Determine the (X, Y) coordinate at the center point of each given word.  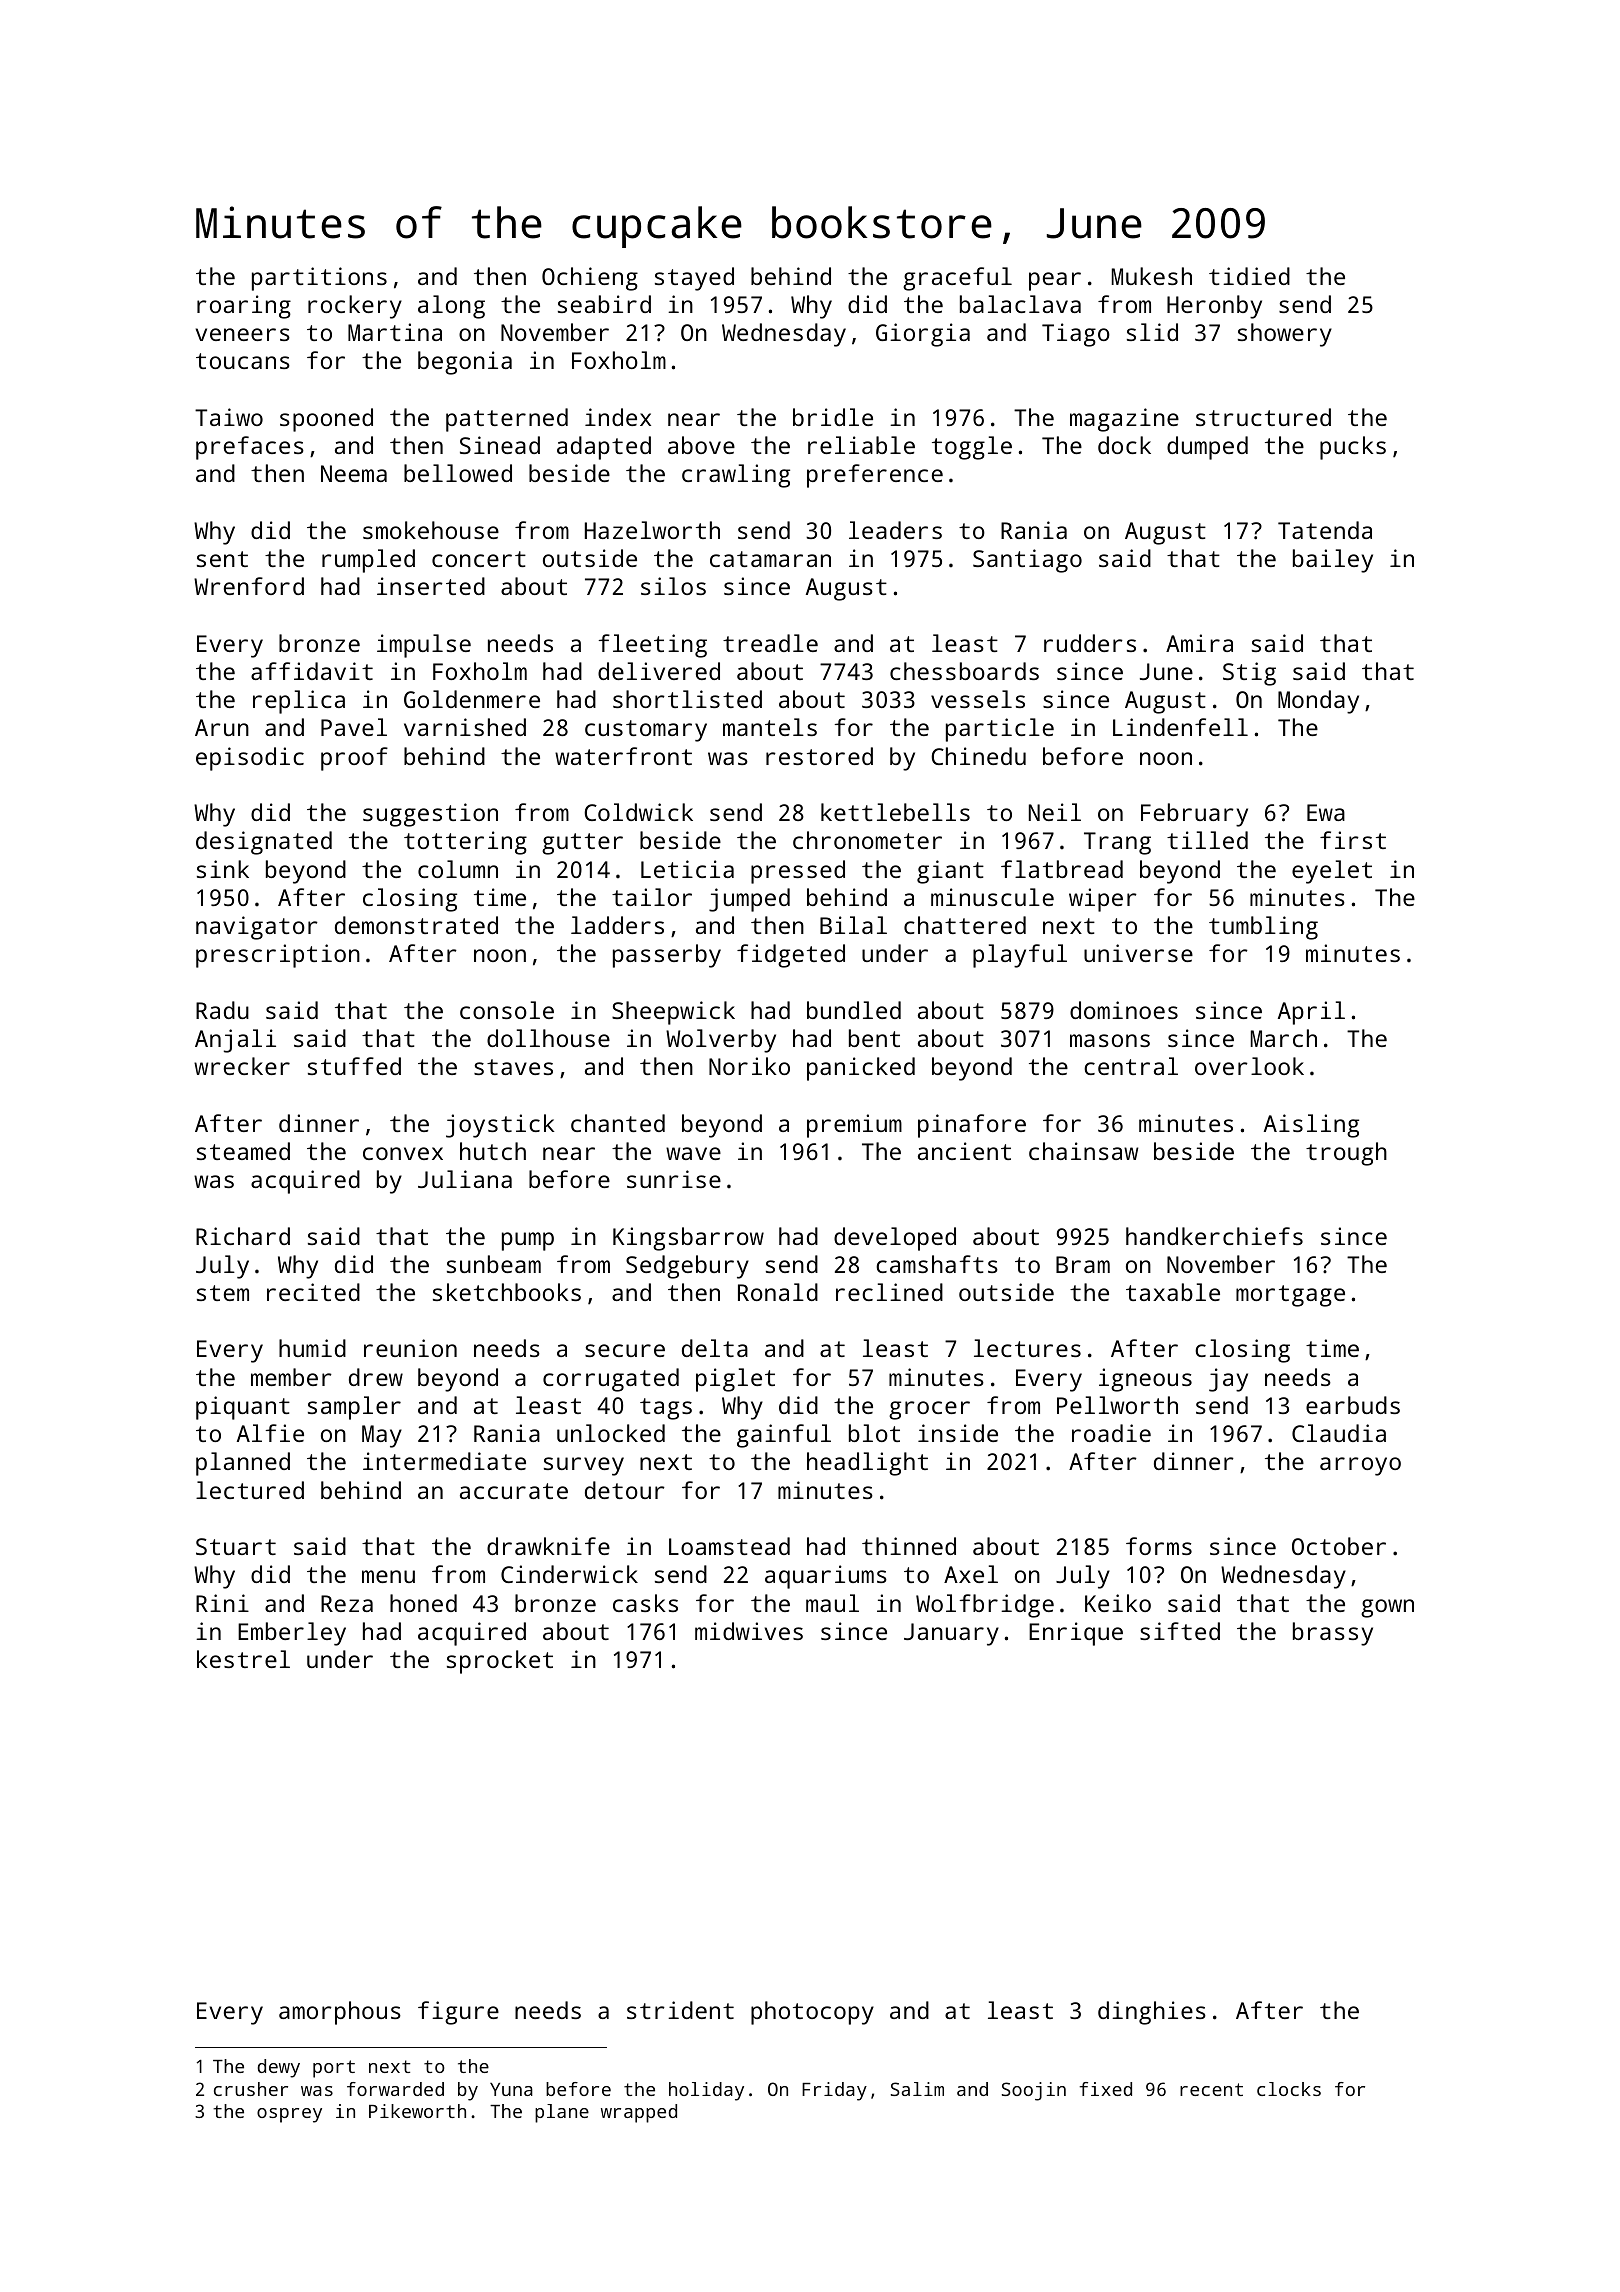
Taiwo (229, 417)
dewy (279, 2068)
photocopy (812, 2013)
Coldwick (638, 812)
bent (874, 1038)
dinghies (1152, 2013)
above (701, 445)
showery (1285, 335)
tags (666, 1409)
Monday (1318, 702)
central (1131, 1066)
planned (243, 1464)
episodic (250, 759)
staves (513, 1067)
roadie (1111, 1433)
